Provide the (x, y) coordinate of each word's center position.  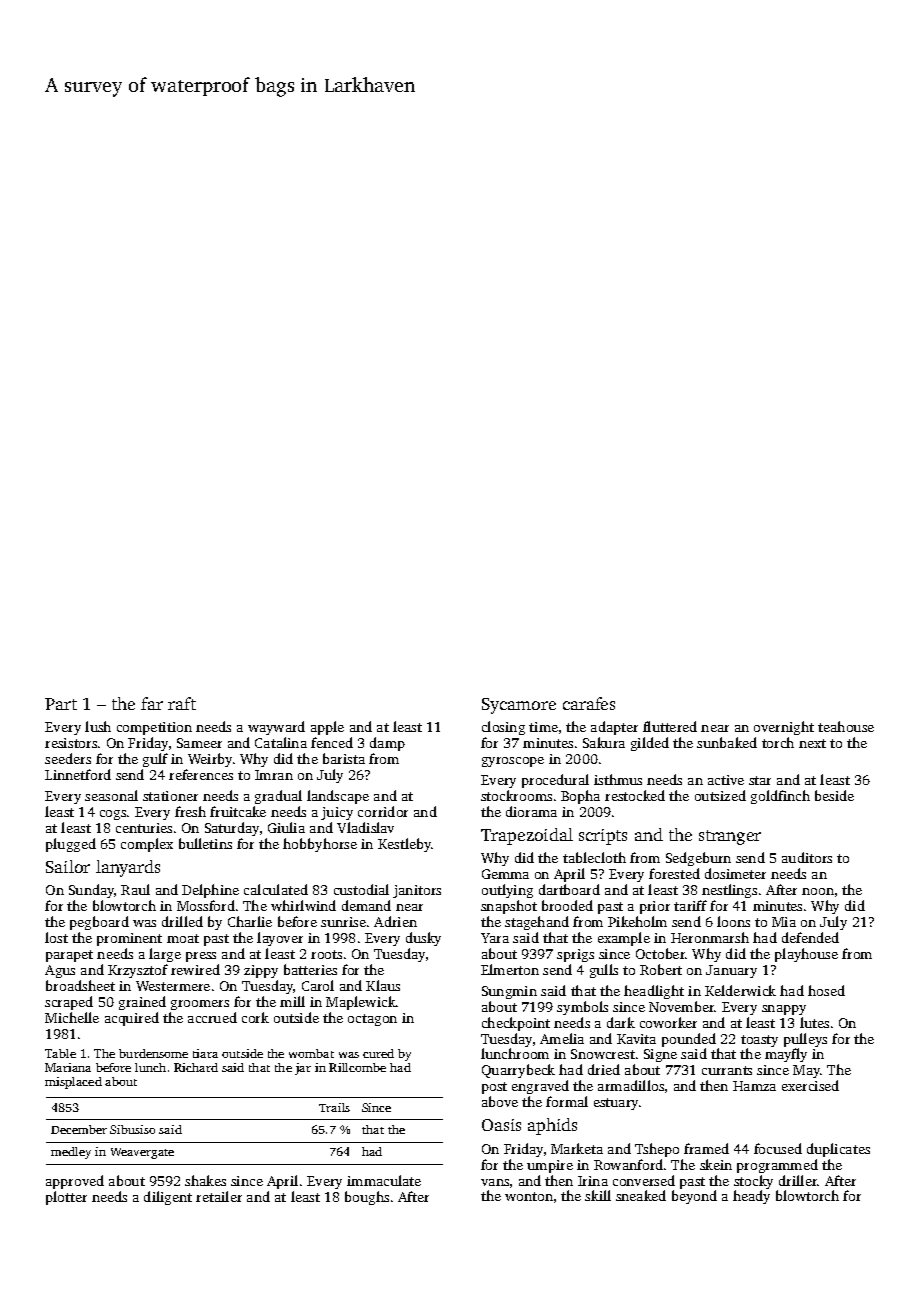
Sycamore (519, 706)
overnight (784, 728)
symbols (582, 1008)
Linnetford (78, 774)
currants (727, 1070)
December (79, 1129)
